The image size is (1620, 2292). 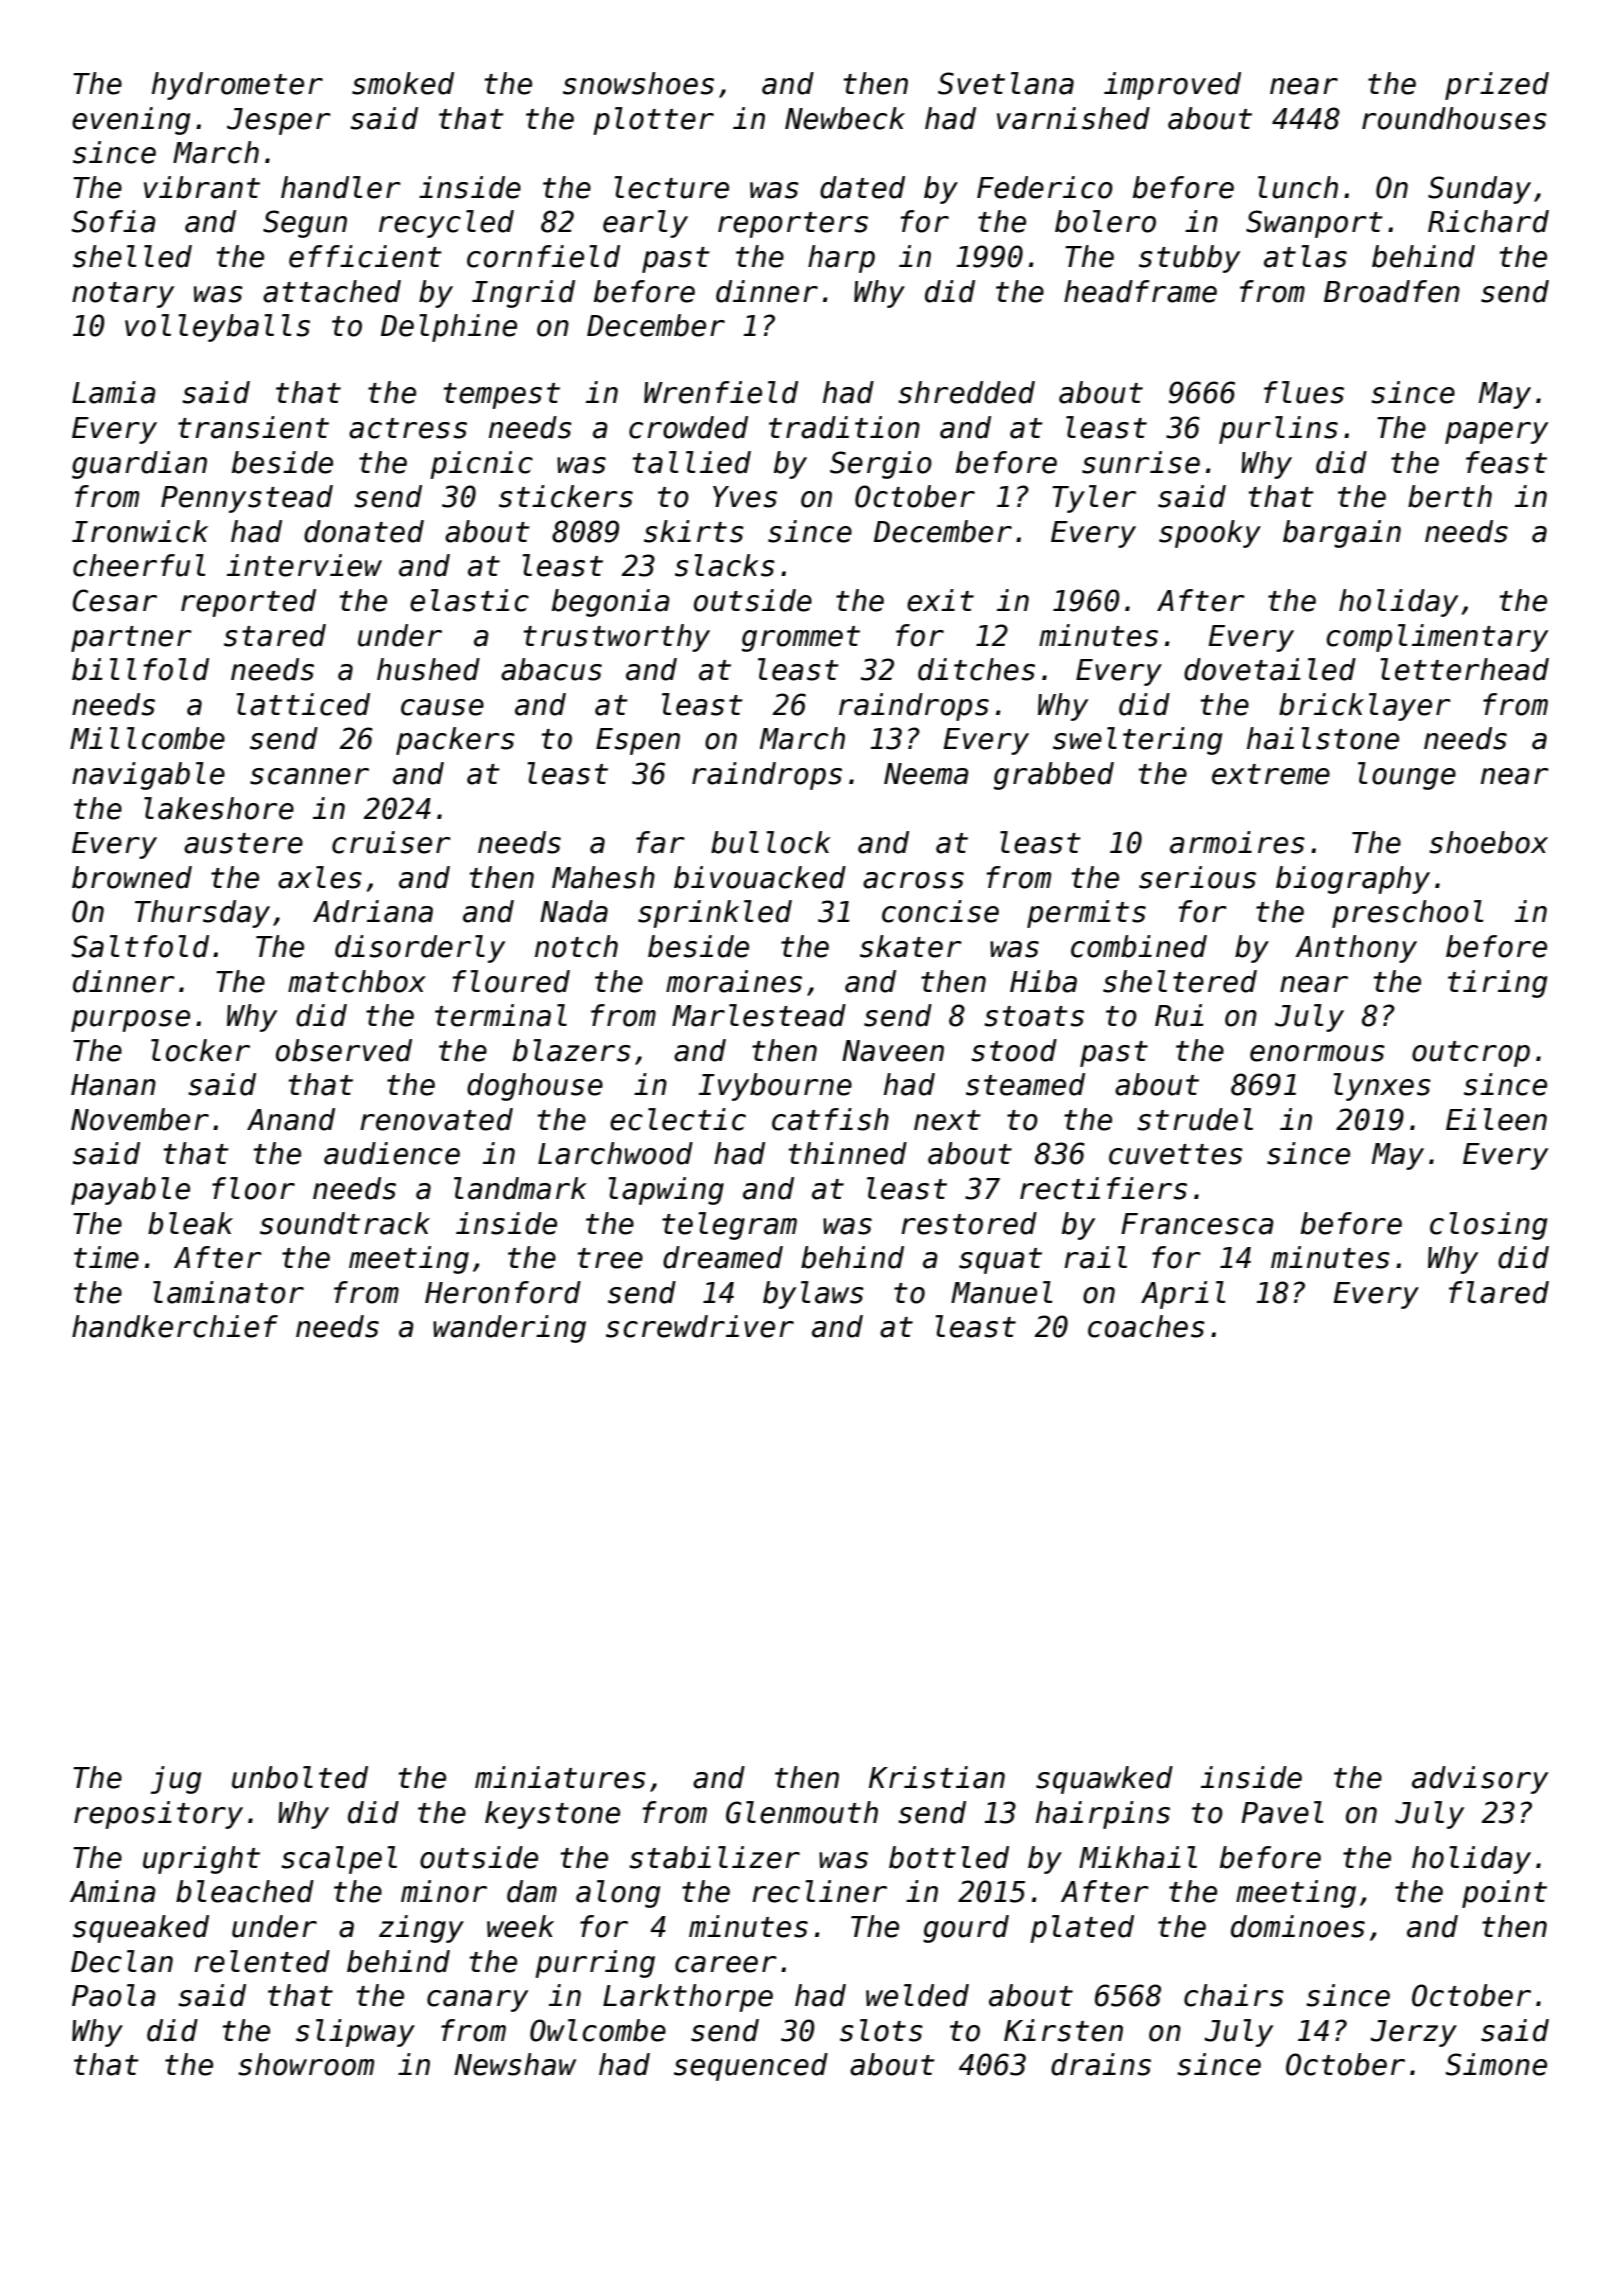 What do you see at coordinates (1146, 1326) in the screenshot?
I see `coaches` at bounding box center [1146, 1326].
